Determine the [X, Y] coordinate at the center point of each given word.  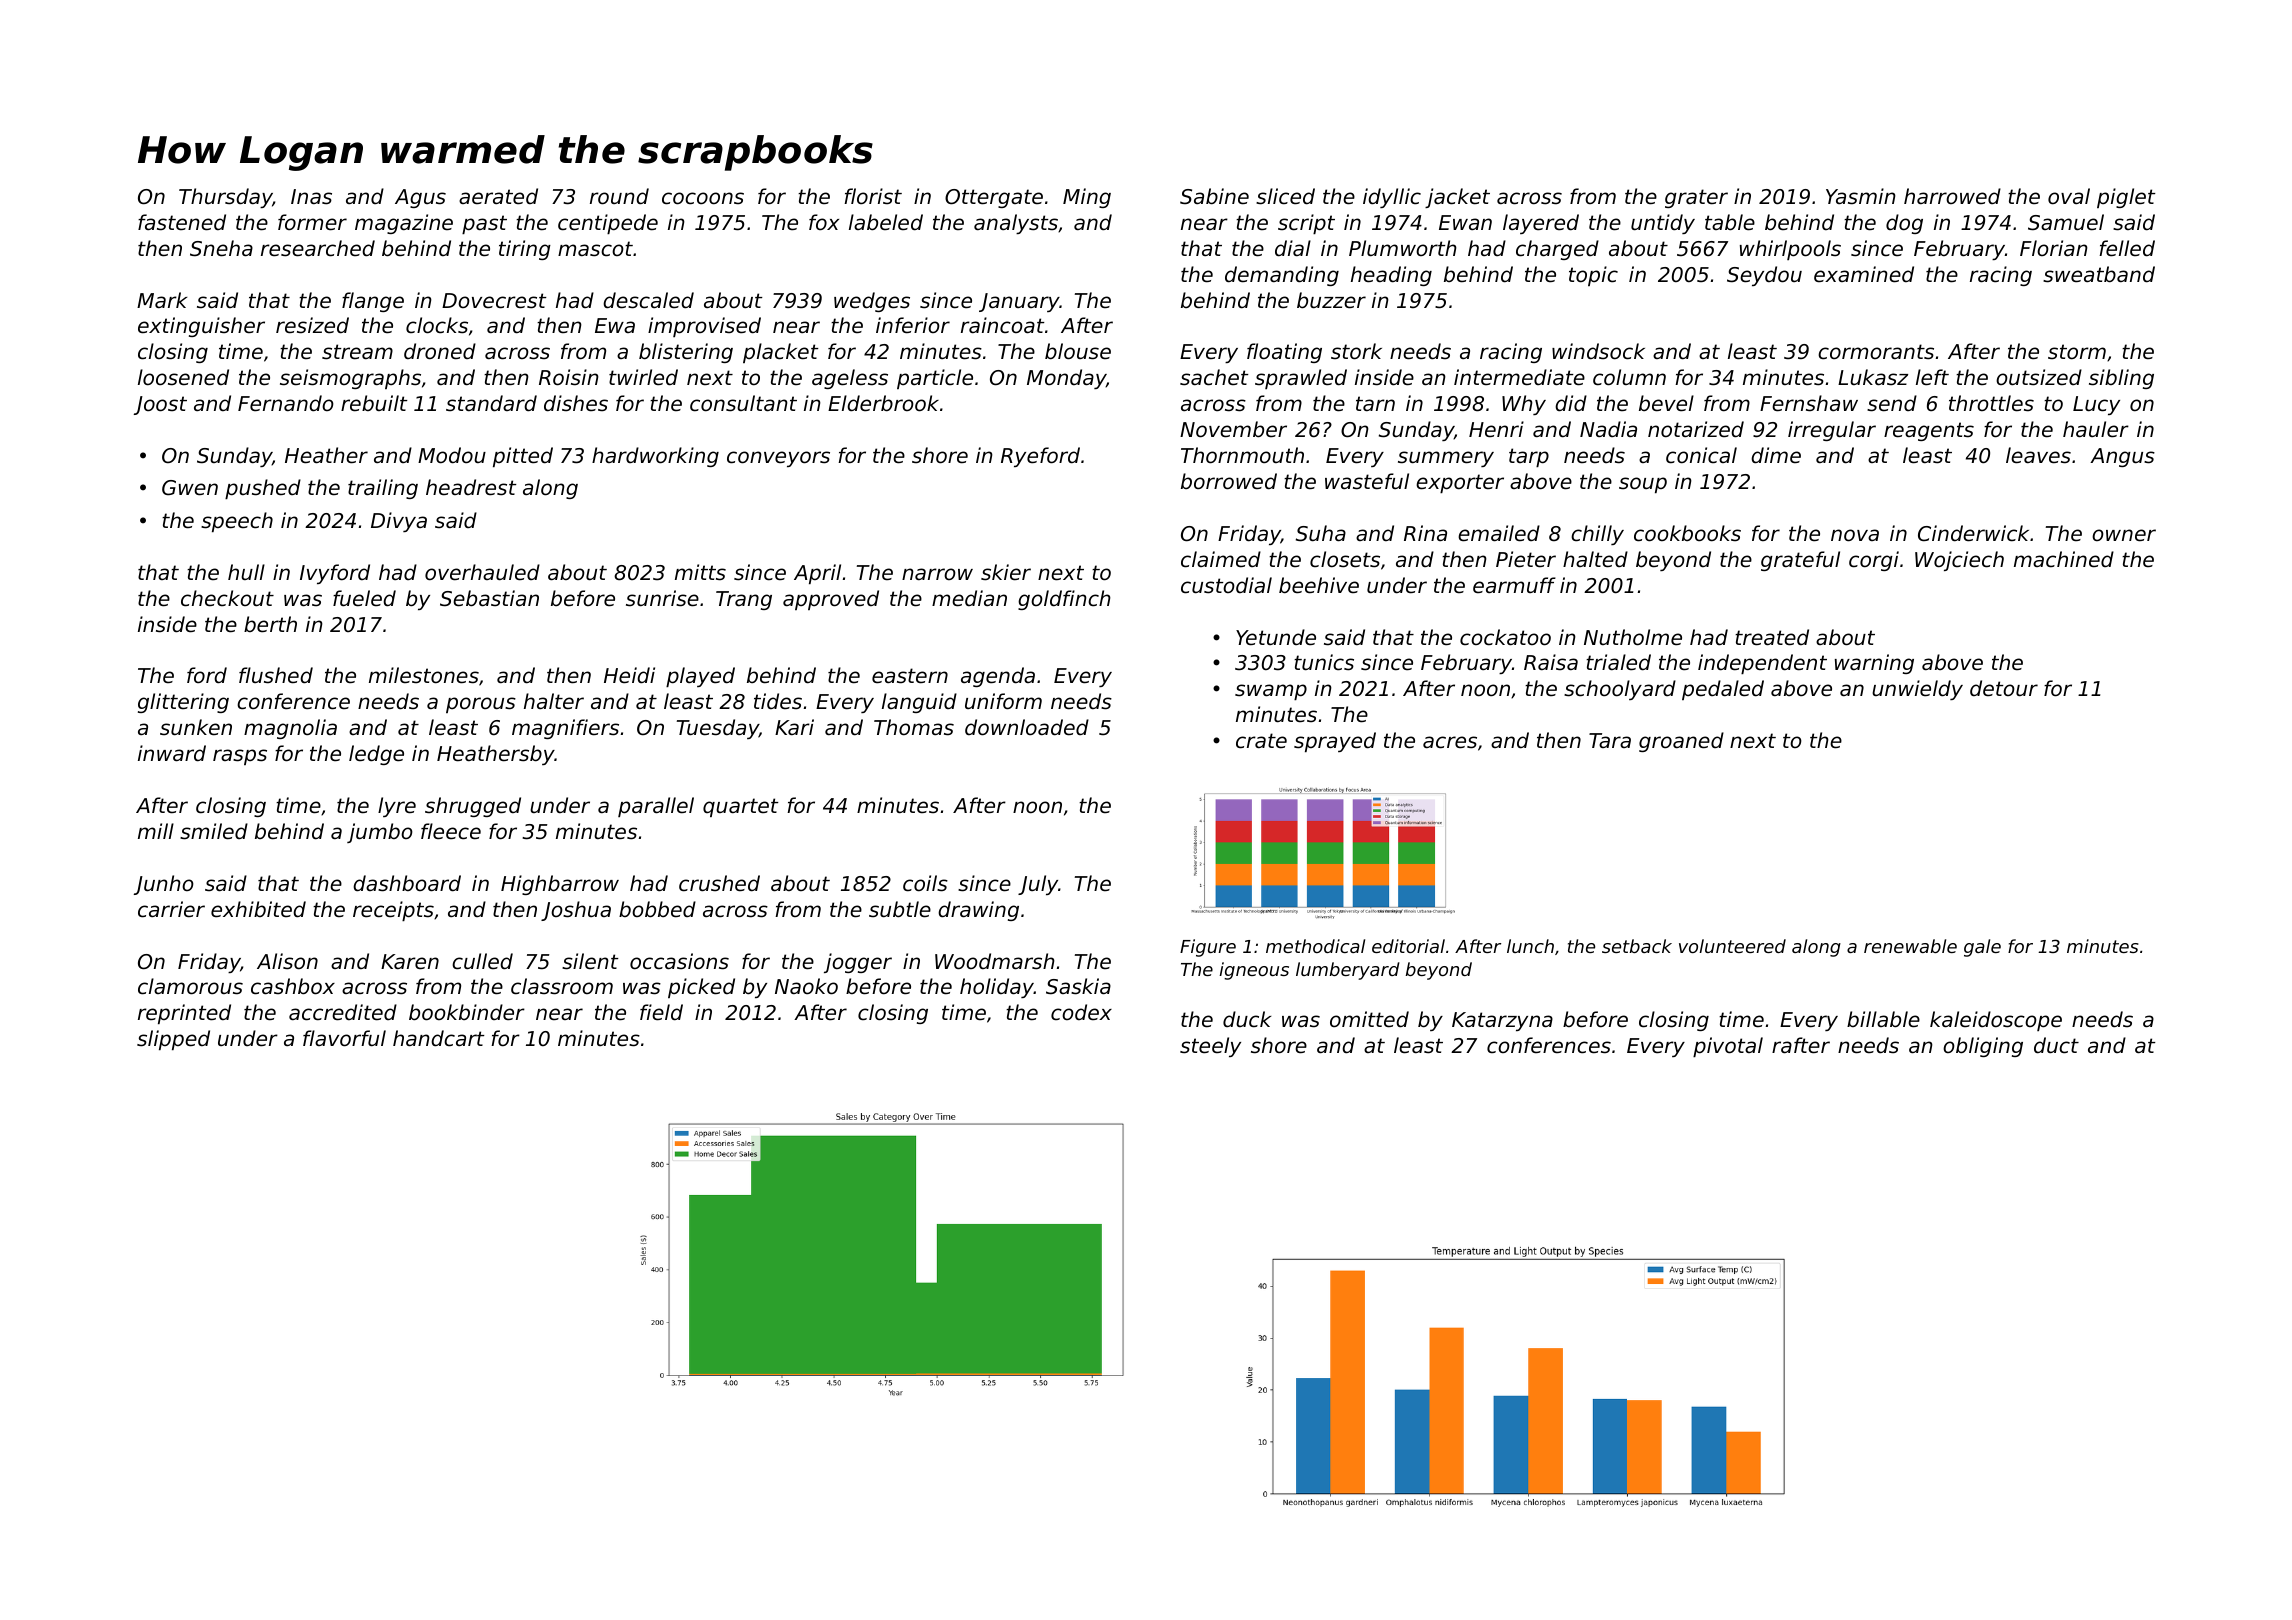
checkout [227, 598]
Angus [2122, 457]
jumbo [380, 833]
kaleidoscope [1996, 1021]
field [661, 1012]
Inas [311, 197]
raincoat [1003, 325]
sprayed [1335, 742]
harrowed [1952, 196]
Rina [1425, 533]
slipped [173, 1040]
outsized [2039, 377]
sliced [1285, 196]
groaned [1681, 742]
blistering [686, 353]
